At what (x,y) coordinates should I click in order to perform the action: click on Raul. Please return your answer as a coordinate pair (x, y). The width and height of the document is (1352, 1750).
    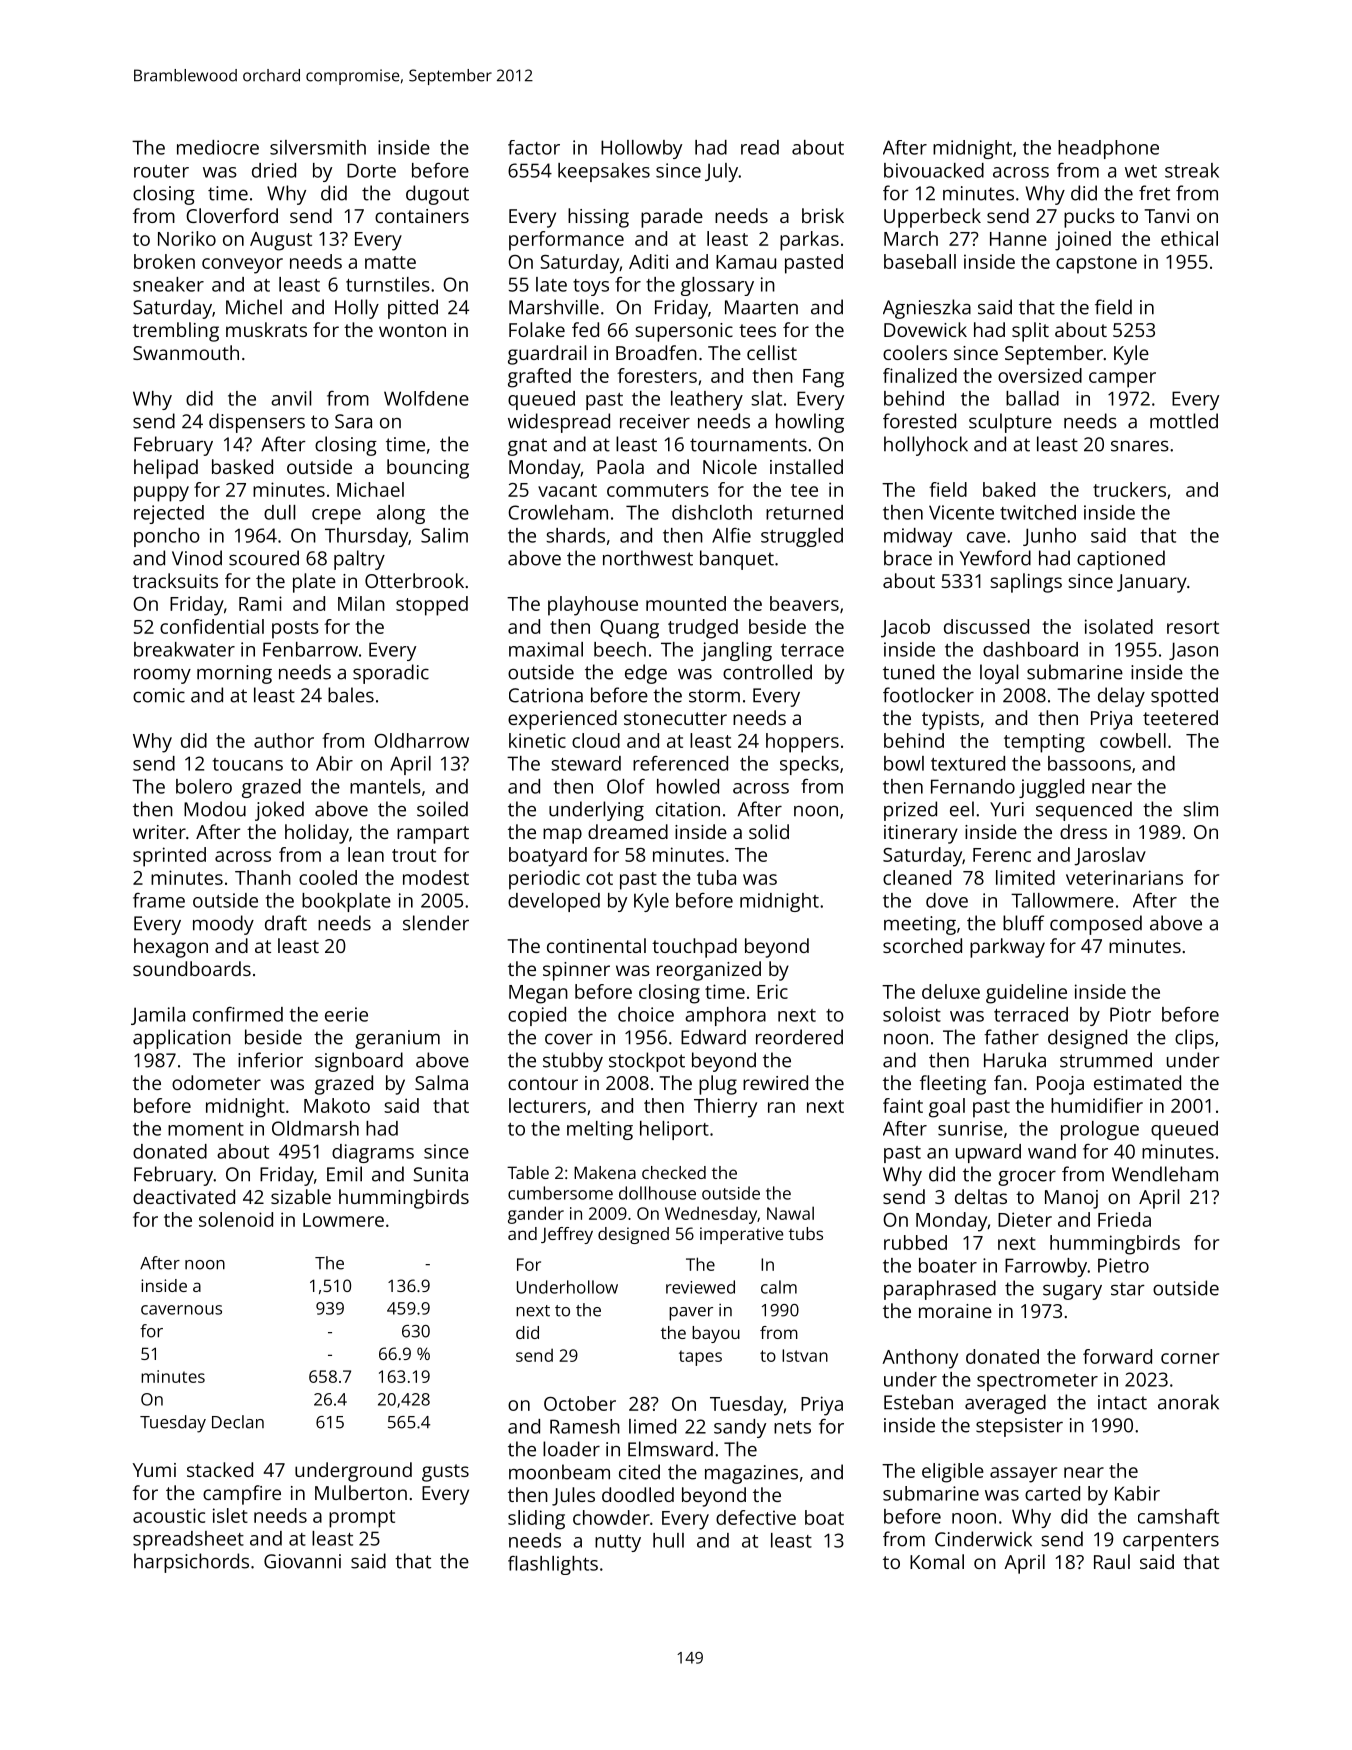
    Looking at the image, I should click on (1112, 1561).
